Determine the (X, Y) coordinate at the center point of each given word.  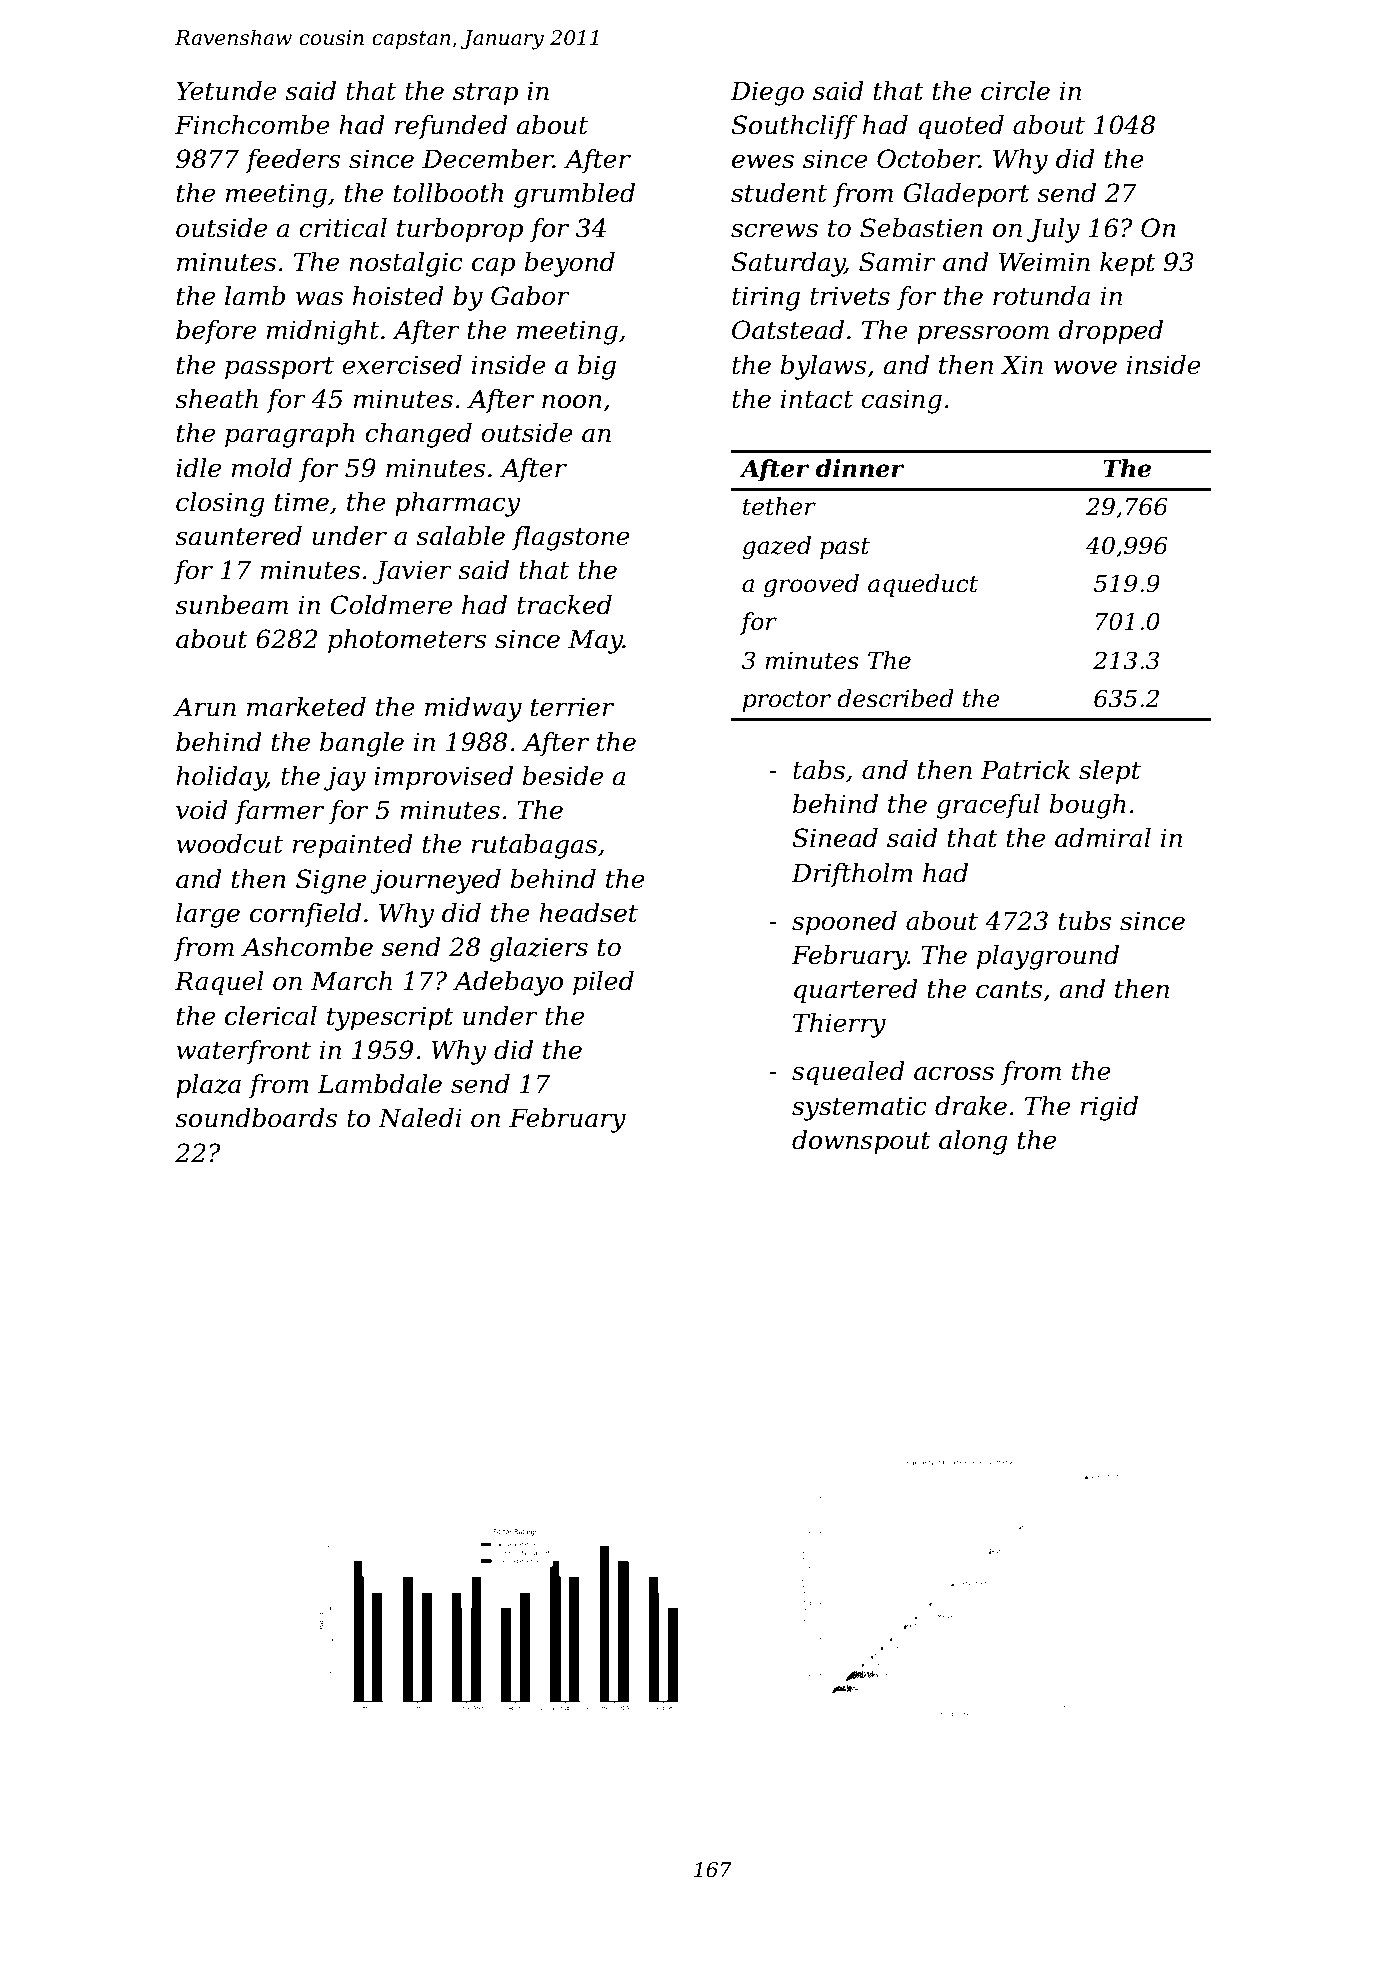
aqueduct (923, 585)
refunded (451, 127)
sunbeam (231, 605)
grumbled (574, 195)
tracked (564, 605)
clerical (271, 1016)
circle (1015, 91)
